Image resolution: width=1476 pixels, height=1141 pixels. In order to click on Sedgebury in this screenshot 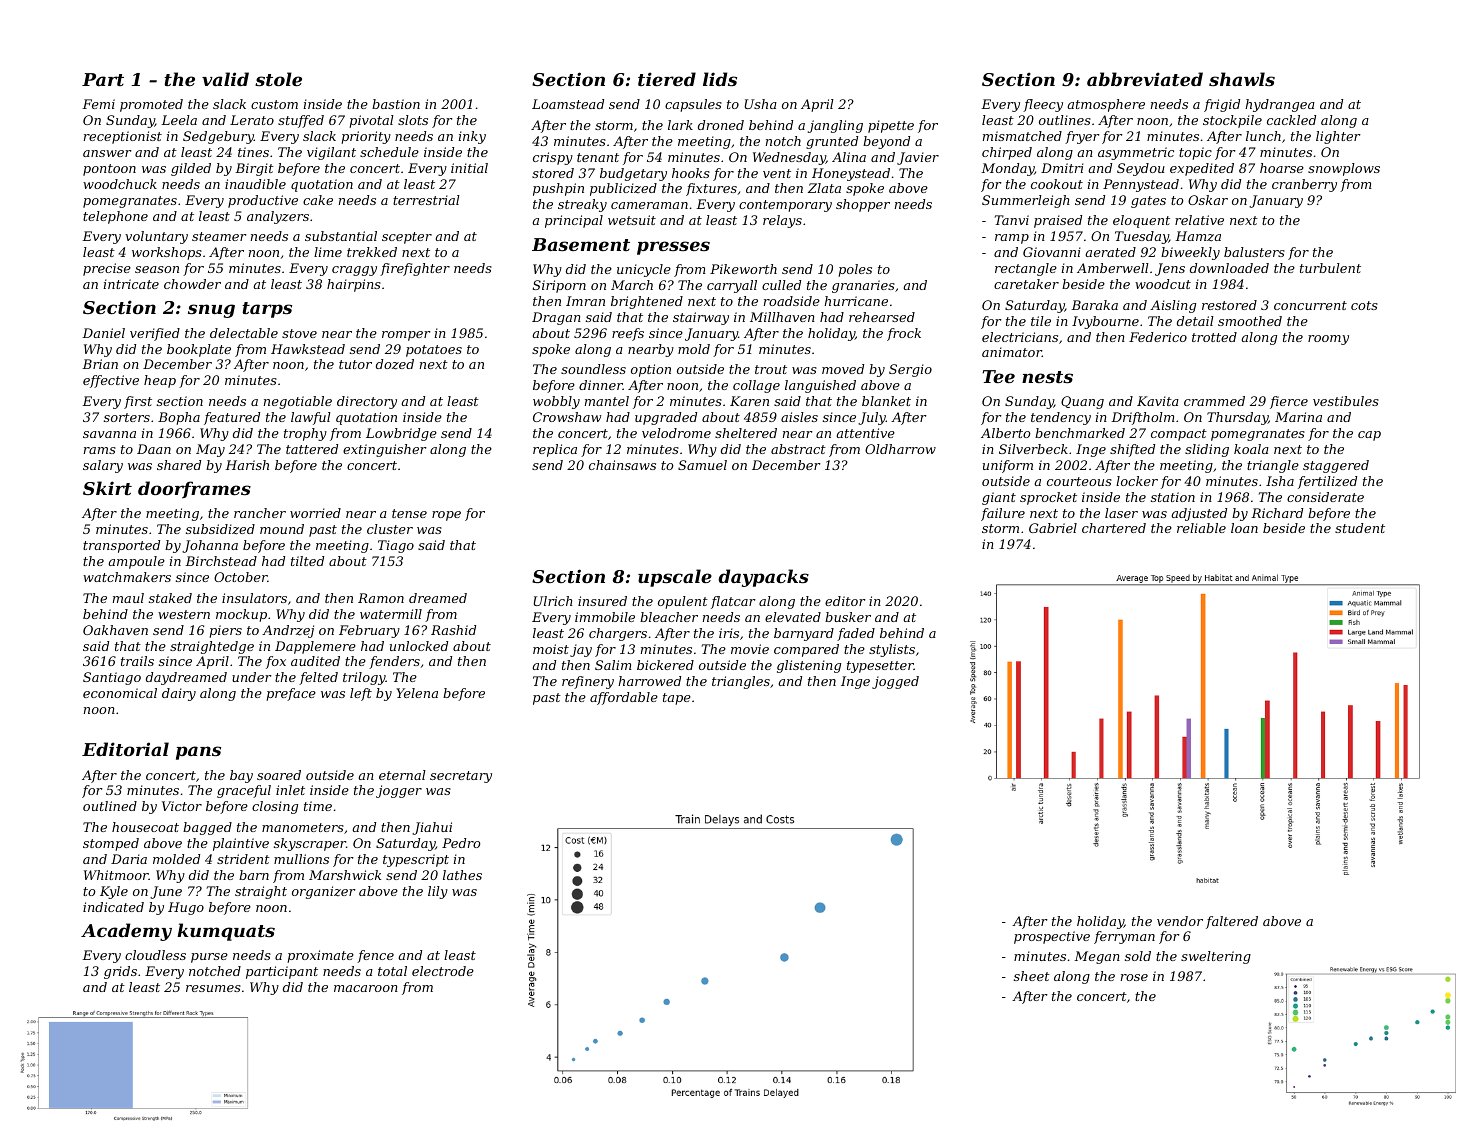, I will do `click(218, 137)`.
